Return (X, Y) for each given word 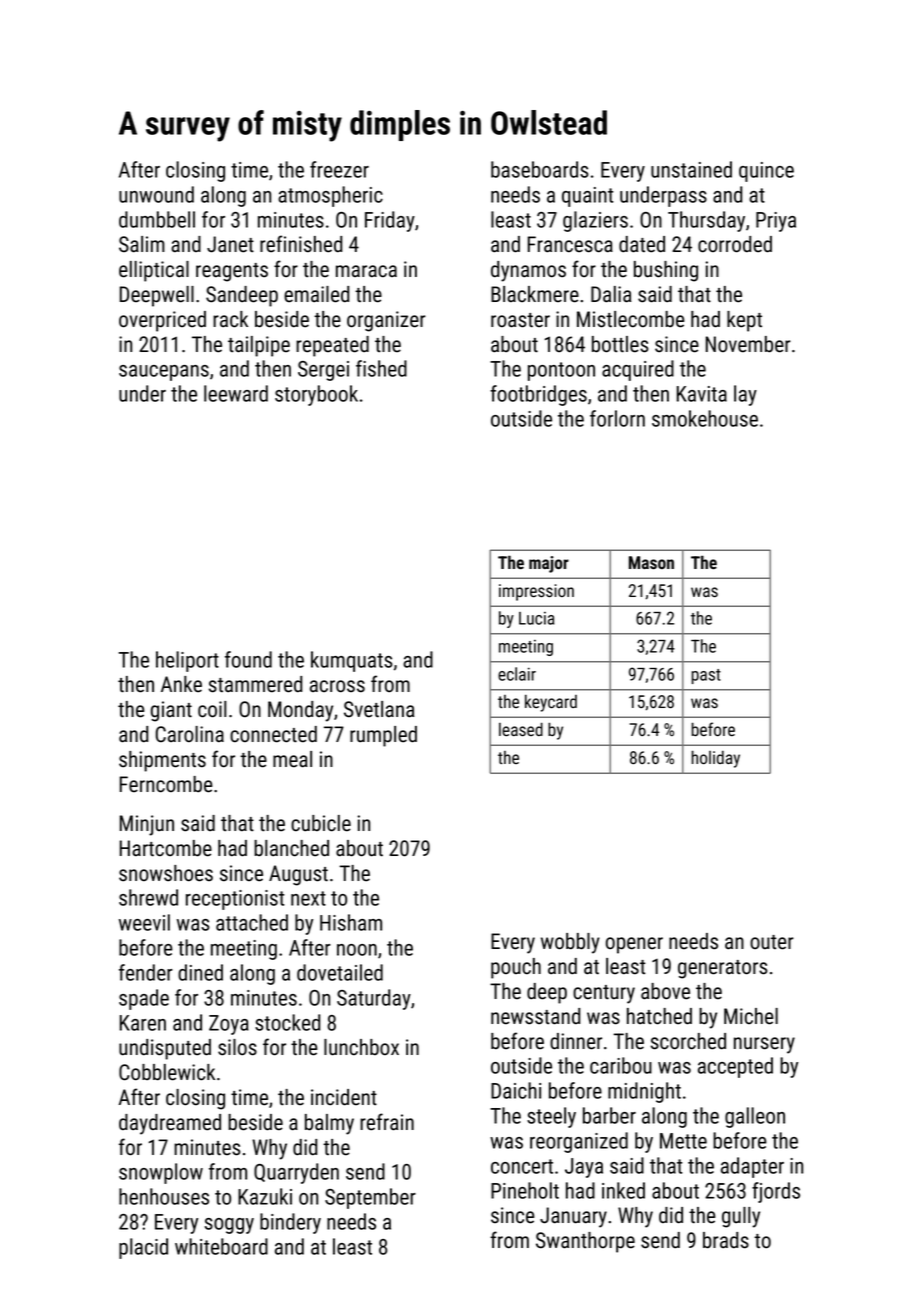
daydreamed (170, 1124)
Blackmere (535, 294)
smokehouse (705, 418)
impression (536, 592)
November (748, 344)
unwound (156, 194)
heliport (187, 661)
